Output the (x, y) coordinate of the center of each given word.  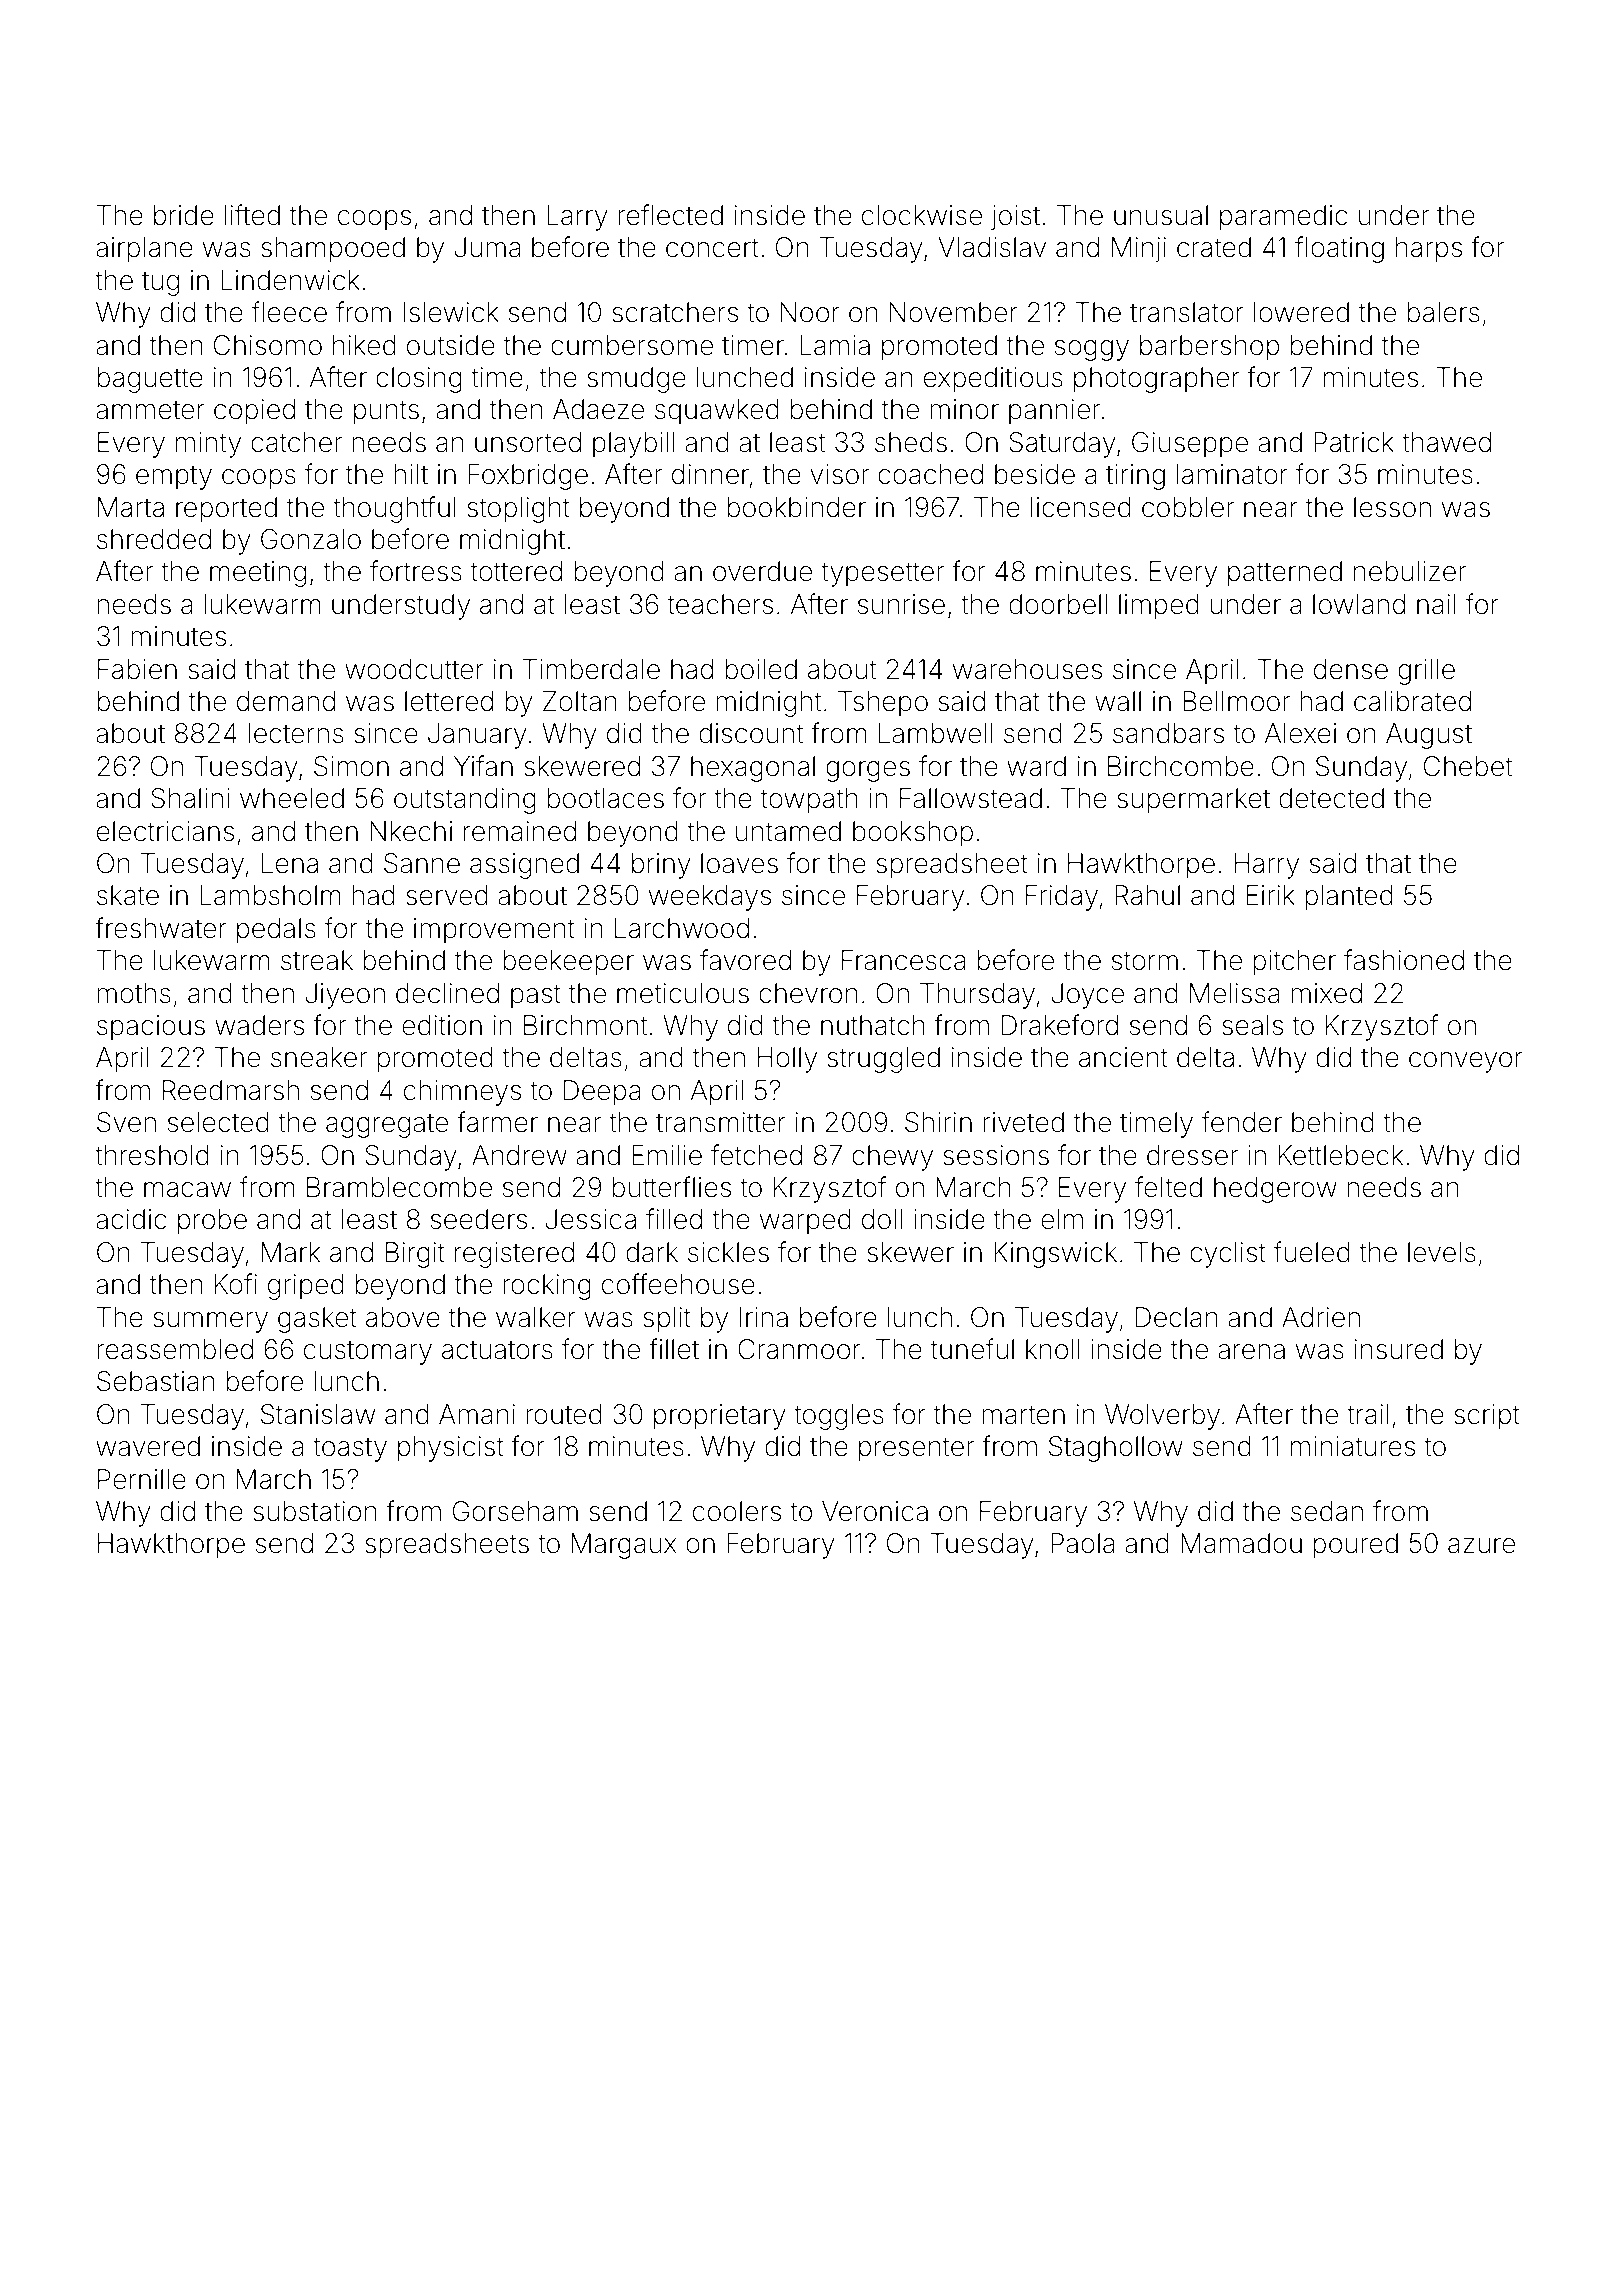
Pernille (142, 1479)
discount (751, 733)
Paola (1083, 1543)
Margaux (624, 1546)
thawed (1446, 442)
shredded (154, 539)
